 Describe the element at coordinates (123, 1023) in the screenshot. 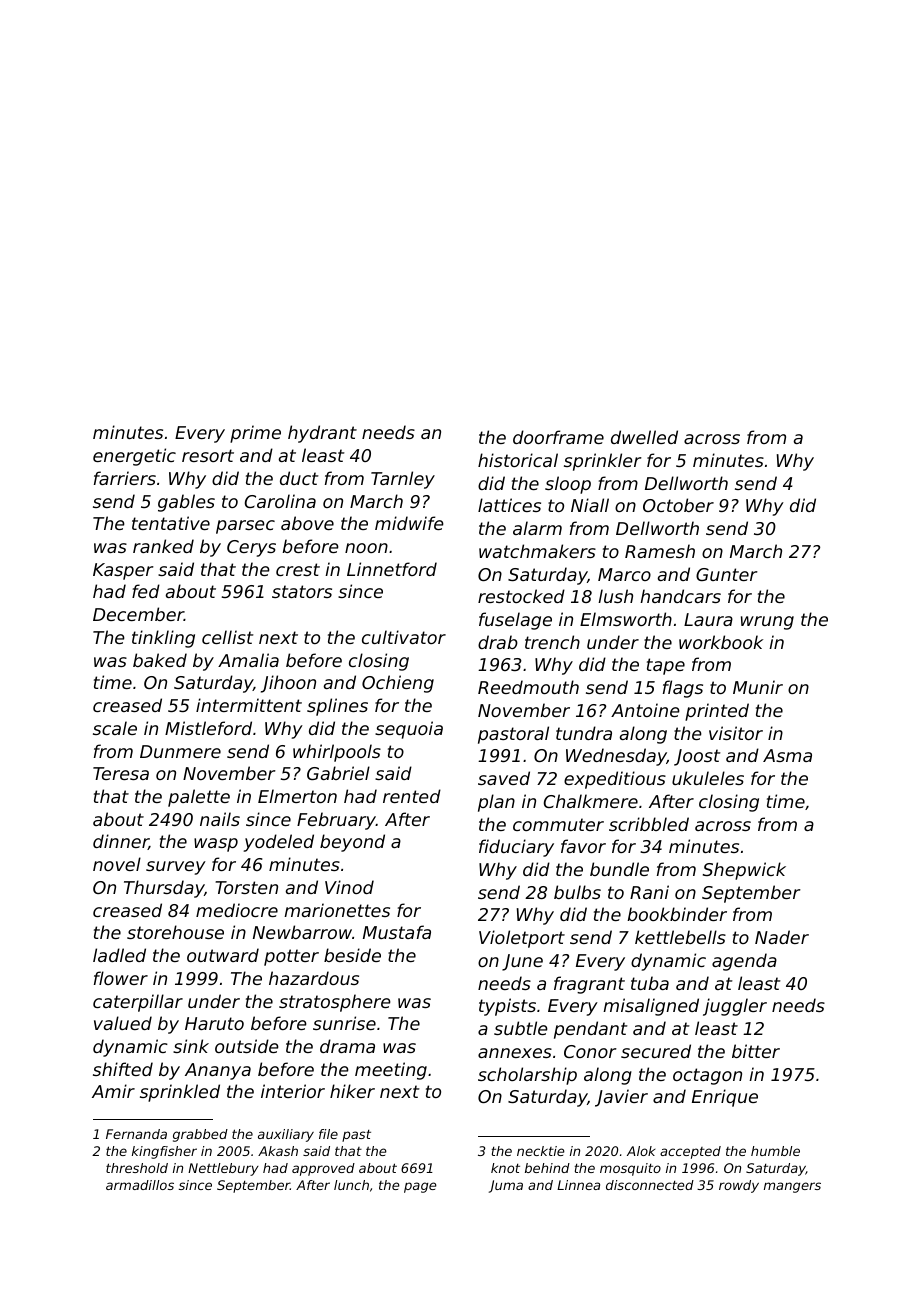

I see `valued` at that location.
